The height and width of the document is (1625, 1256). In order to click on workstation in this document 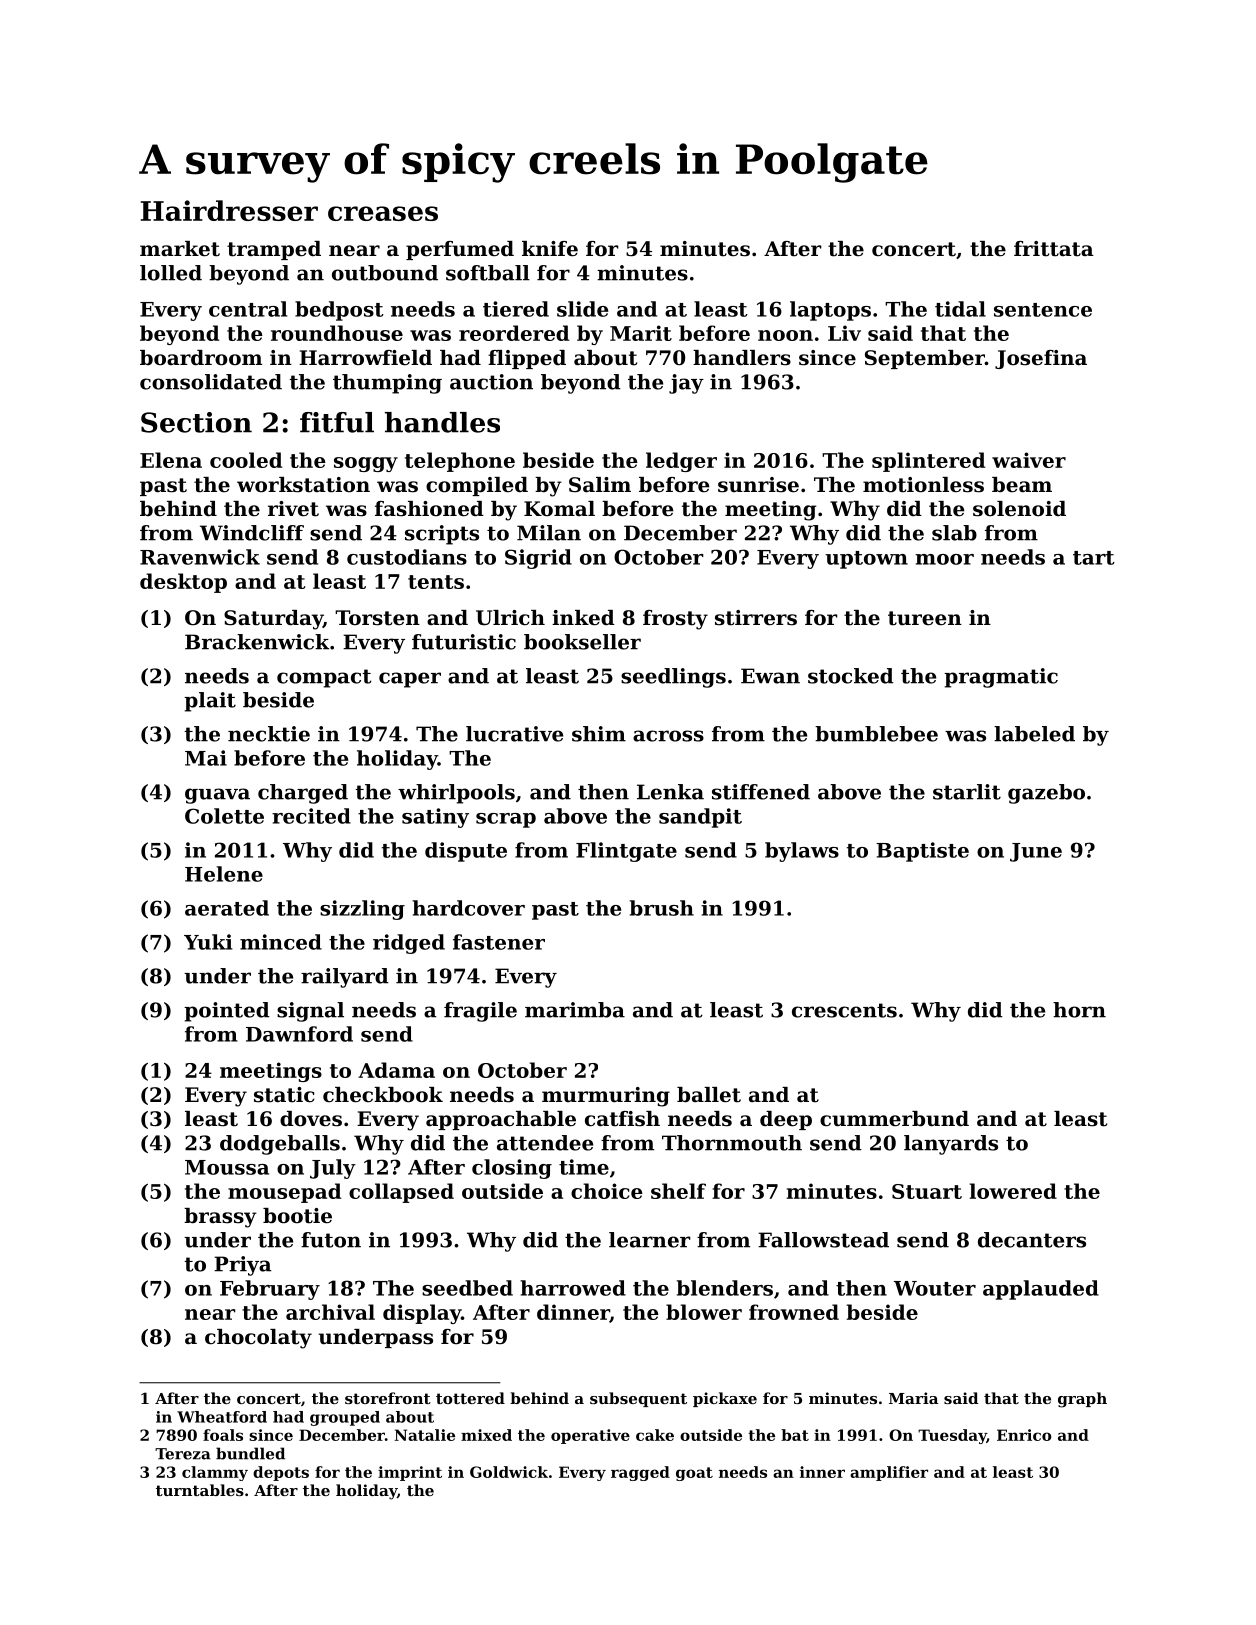, I will do `click(303, 485)`.
